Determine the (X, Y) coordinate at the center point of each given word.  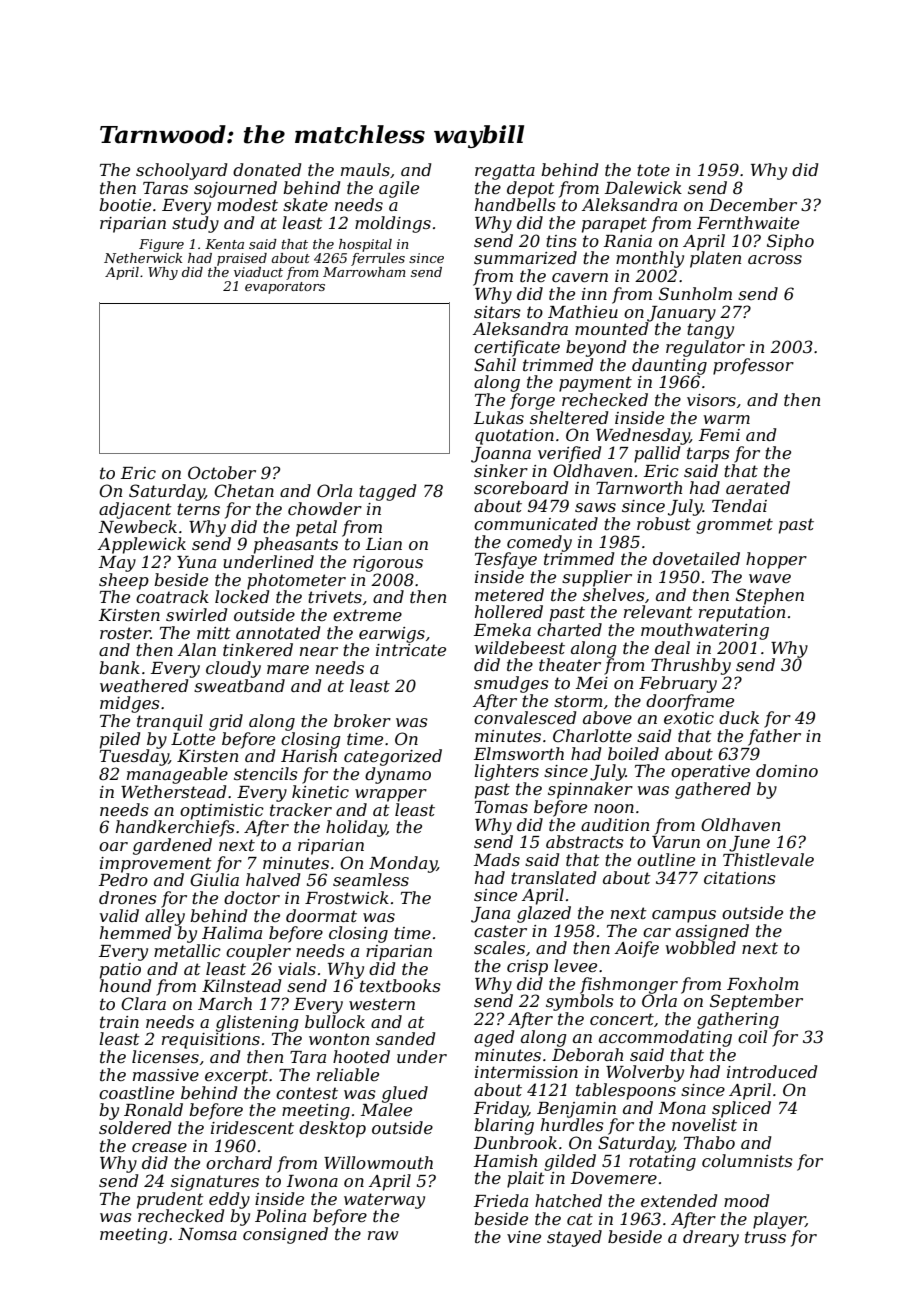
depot (531, 189)
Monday (403, 864)
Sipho (790, 242)
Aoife (637, 949)
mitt (214, 633)
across (775, 259)
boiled (633, 753)
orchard (239, 1162)
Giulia (214, 879)
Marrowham (364, 272)
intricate (411, 650)
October (222, 472)
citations (740, 878)
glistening (257, 1023)
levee (575, 965)
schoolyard (181, 171)
